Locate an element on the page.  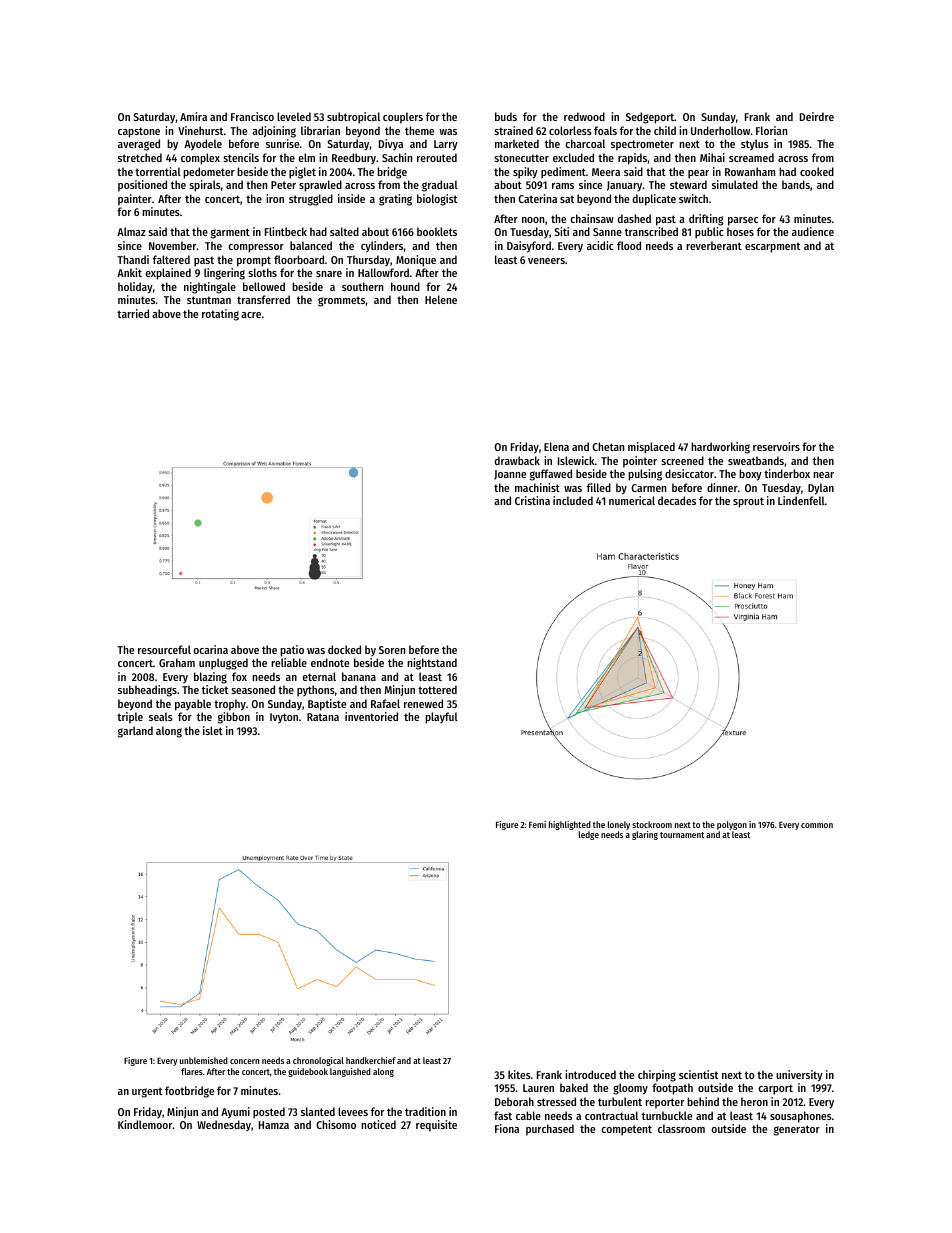
redwood is located at coordinates (584, 116).
